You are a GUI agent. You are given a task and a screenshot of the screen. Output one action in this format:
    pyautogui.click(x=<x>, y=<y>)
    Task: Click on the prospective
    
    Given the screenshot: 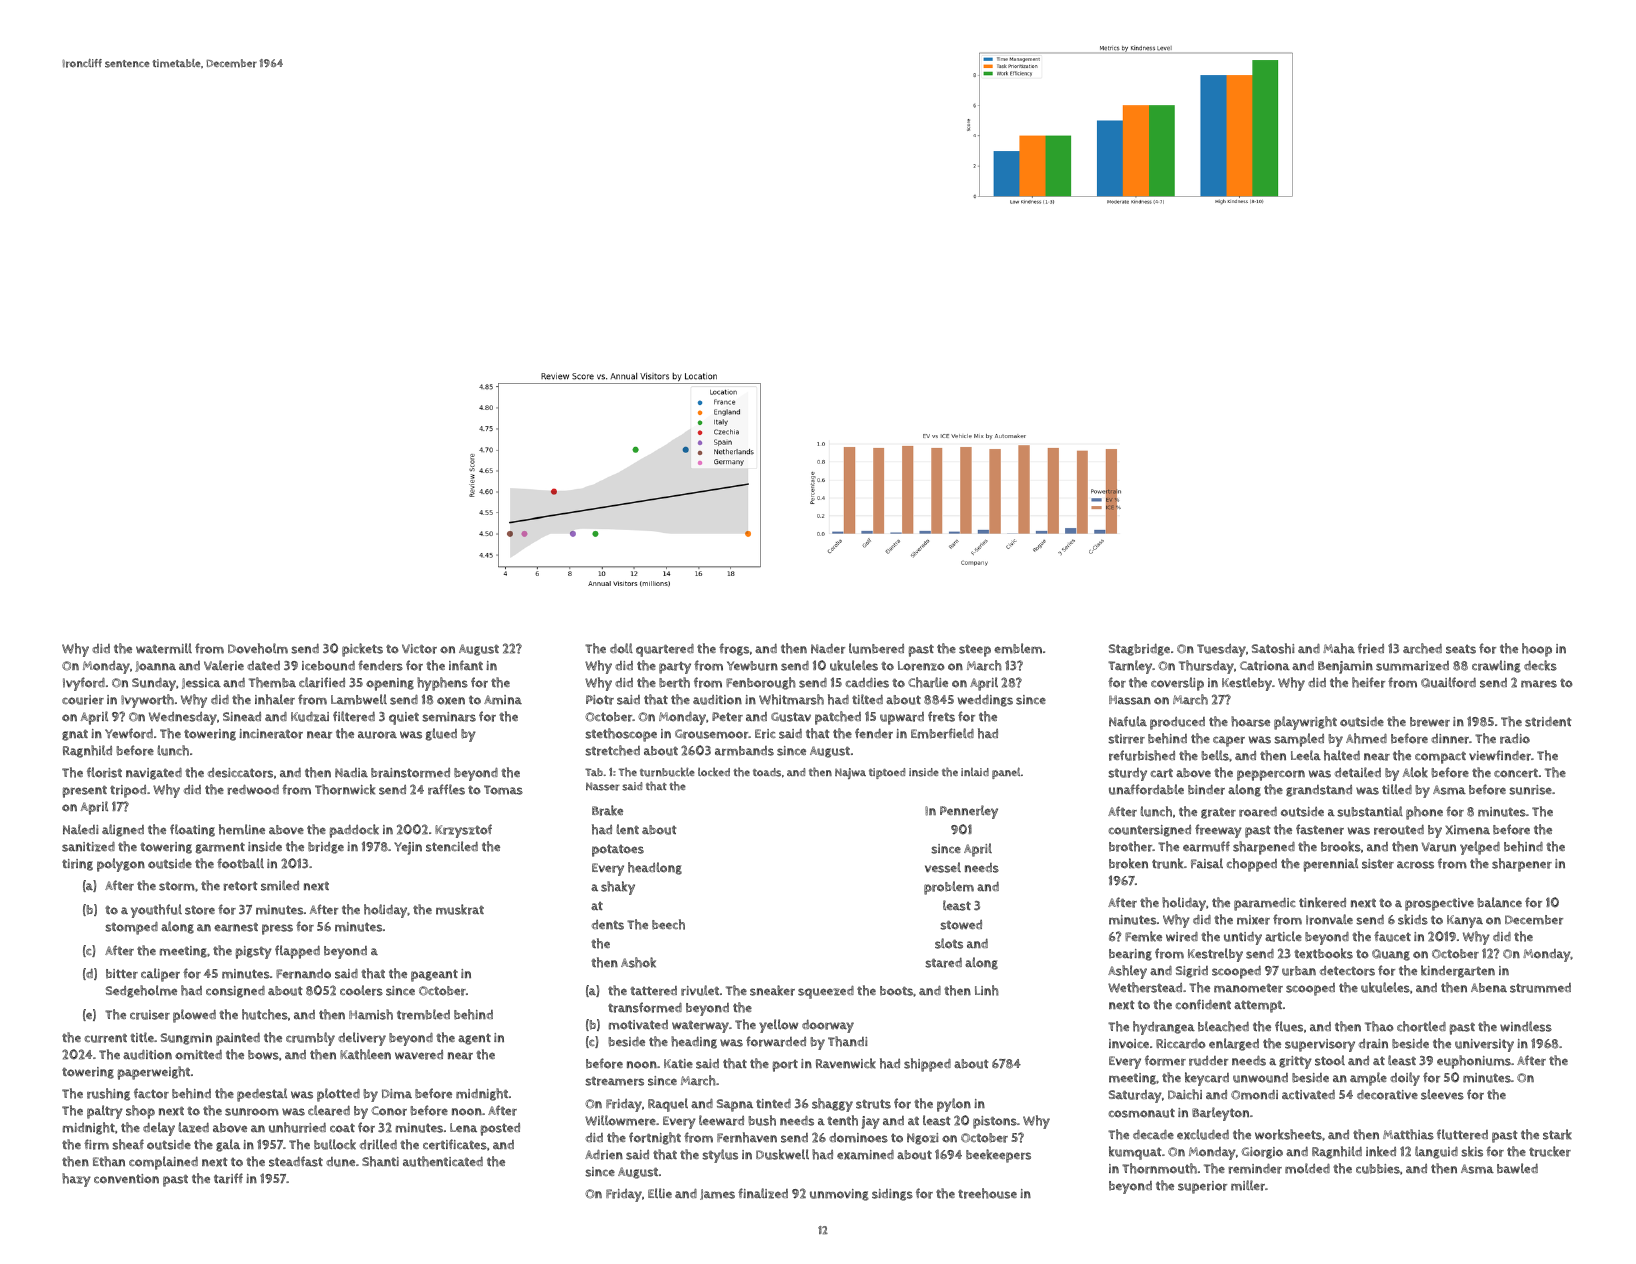 What is the action you would take?
    pyautogui.click(x=1439, y=904)
